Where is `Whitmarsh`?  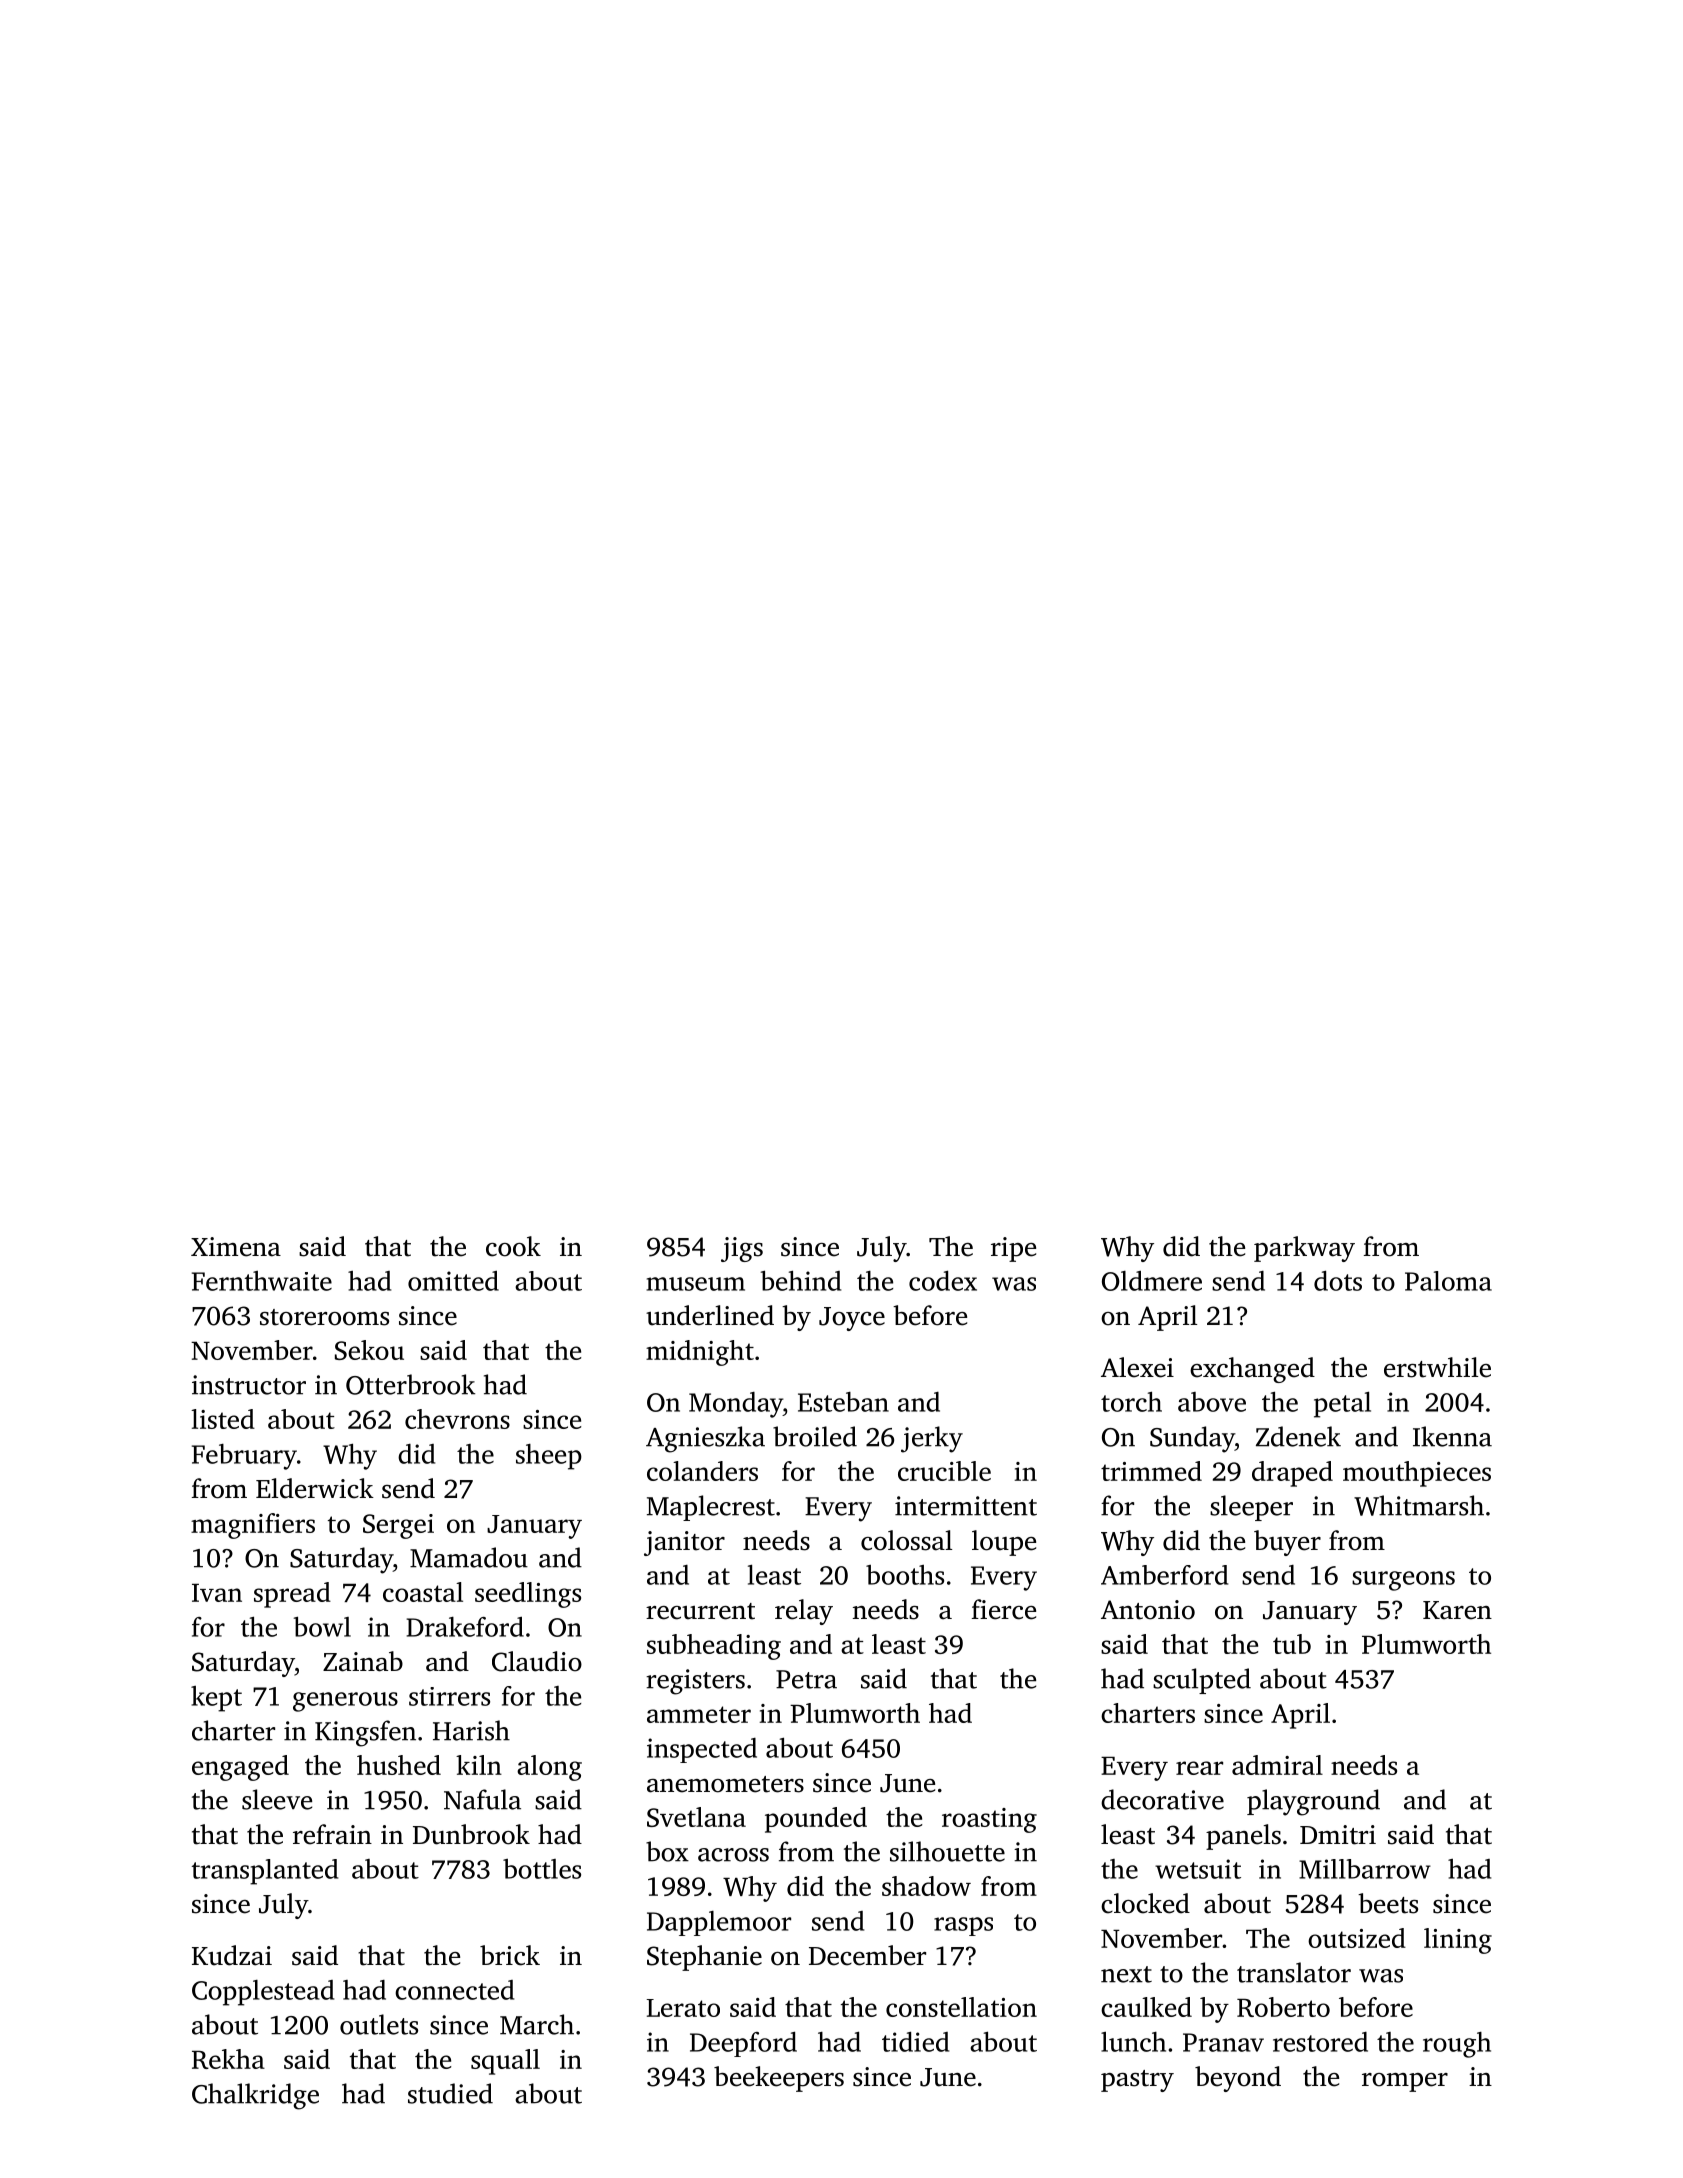 Whitmarsh is located at coordinates (1419, 1505).
